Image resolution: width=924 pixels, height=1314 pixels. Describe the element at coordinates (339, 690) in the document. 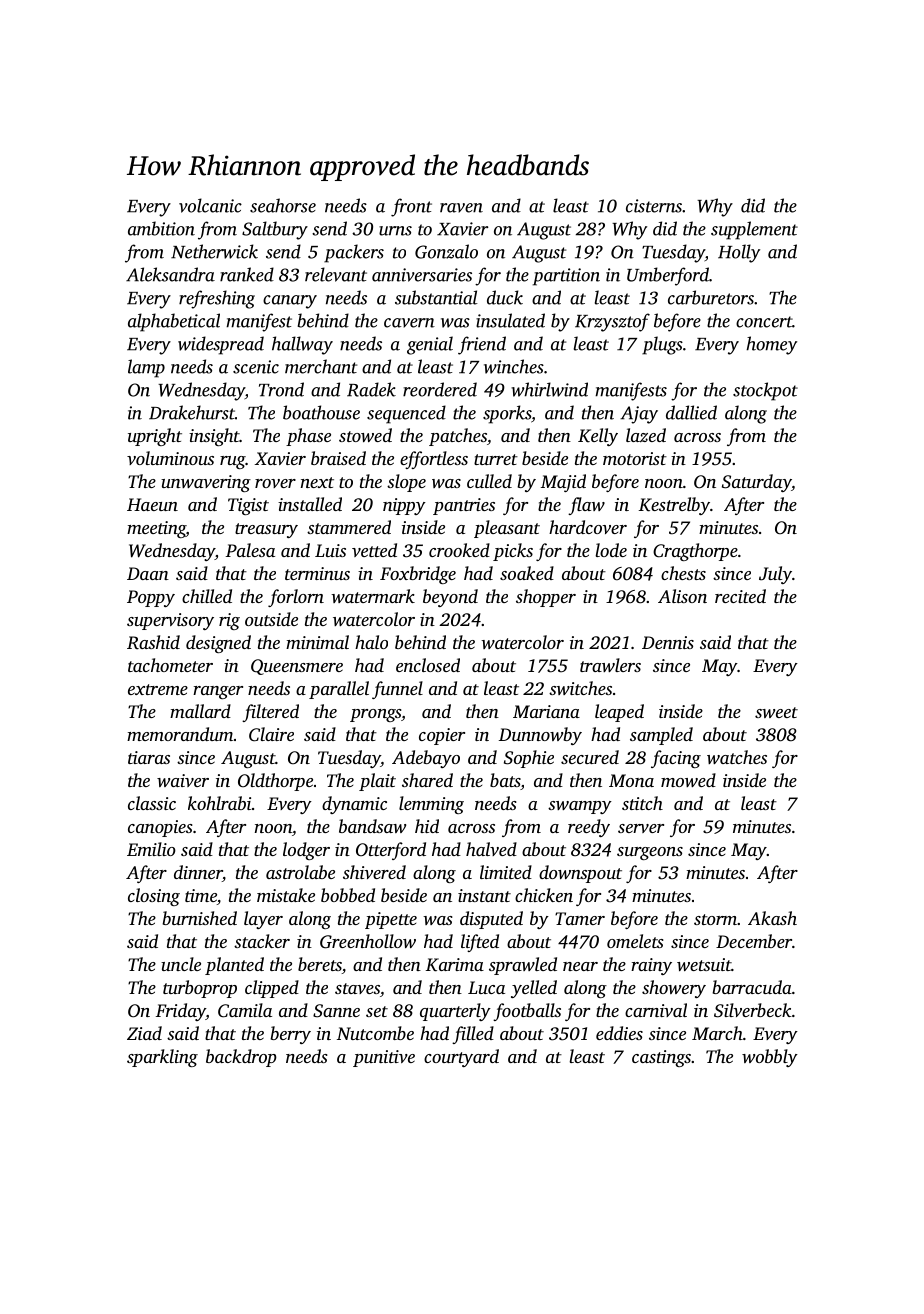

I see `parallel` at that location.
